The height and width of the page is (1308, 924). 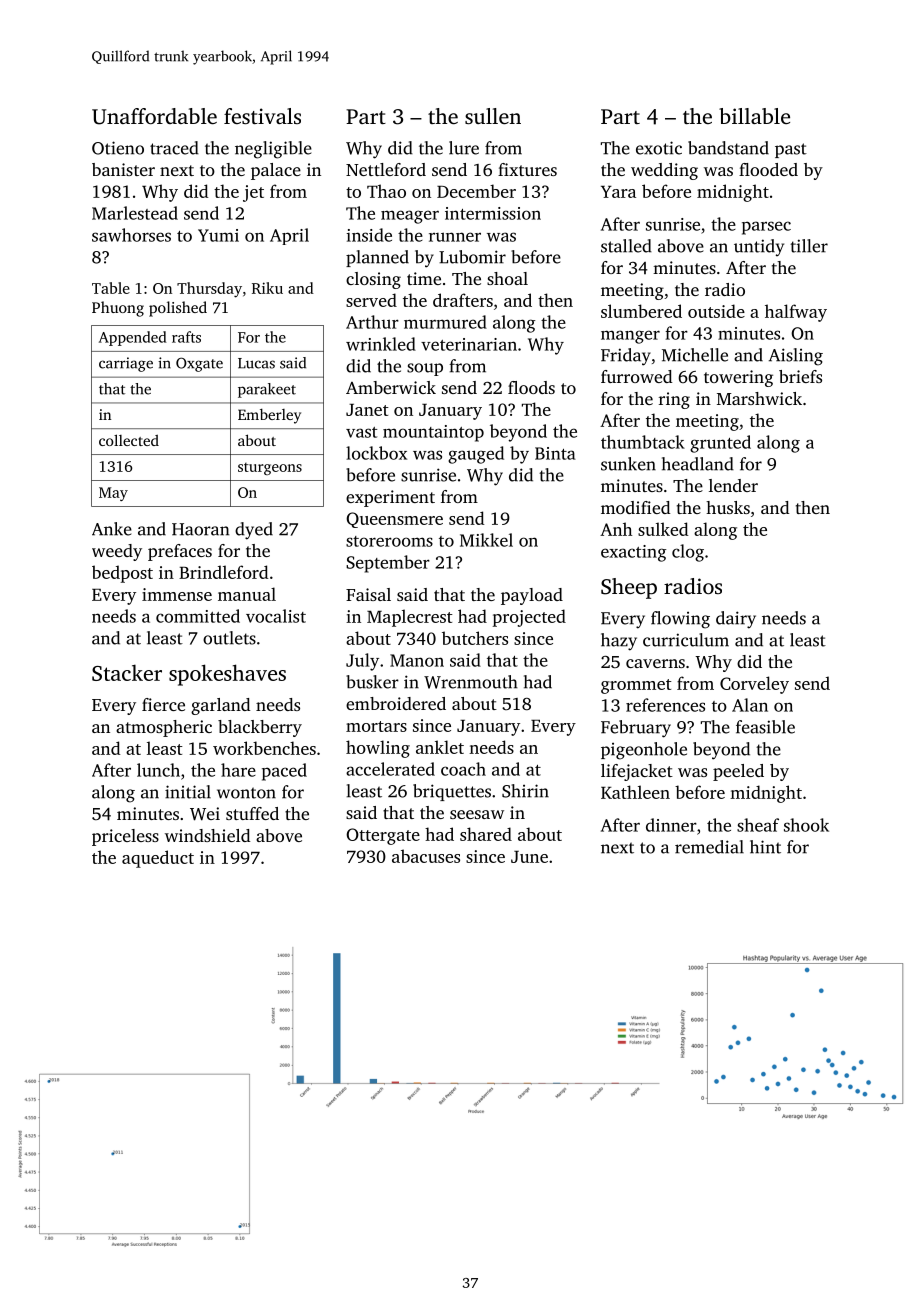 What do you see at coordinates (688, 553) in the page?
I see `clog` at bounding box center [688, 553].
